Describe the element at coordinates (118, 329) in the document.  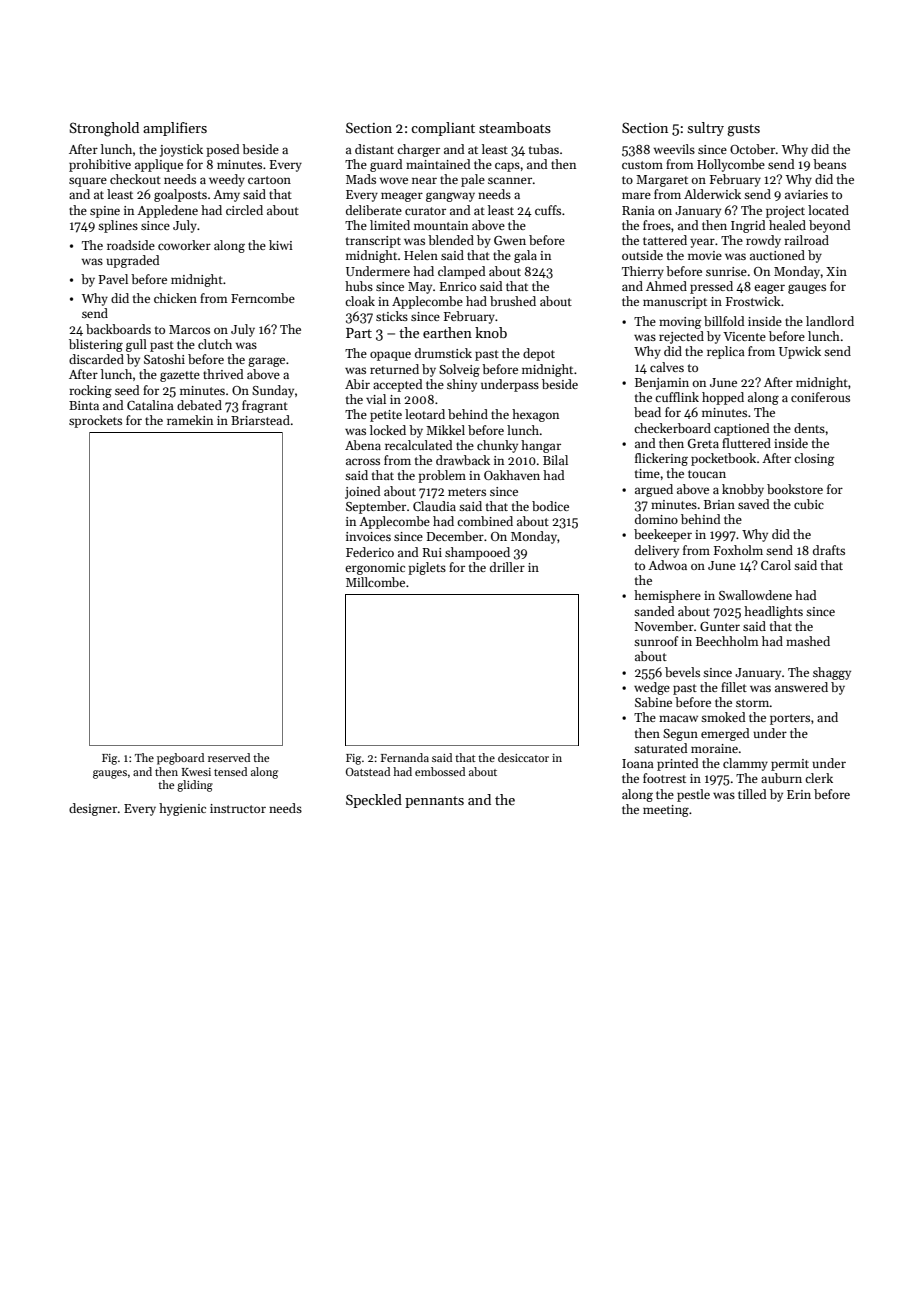
I see `backboards` at that location.
